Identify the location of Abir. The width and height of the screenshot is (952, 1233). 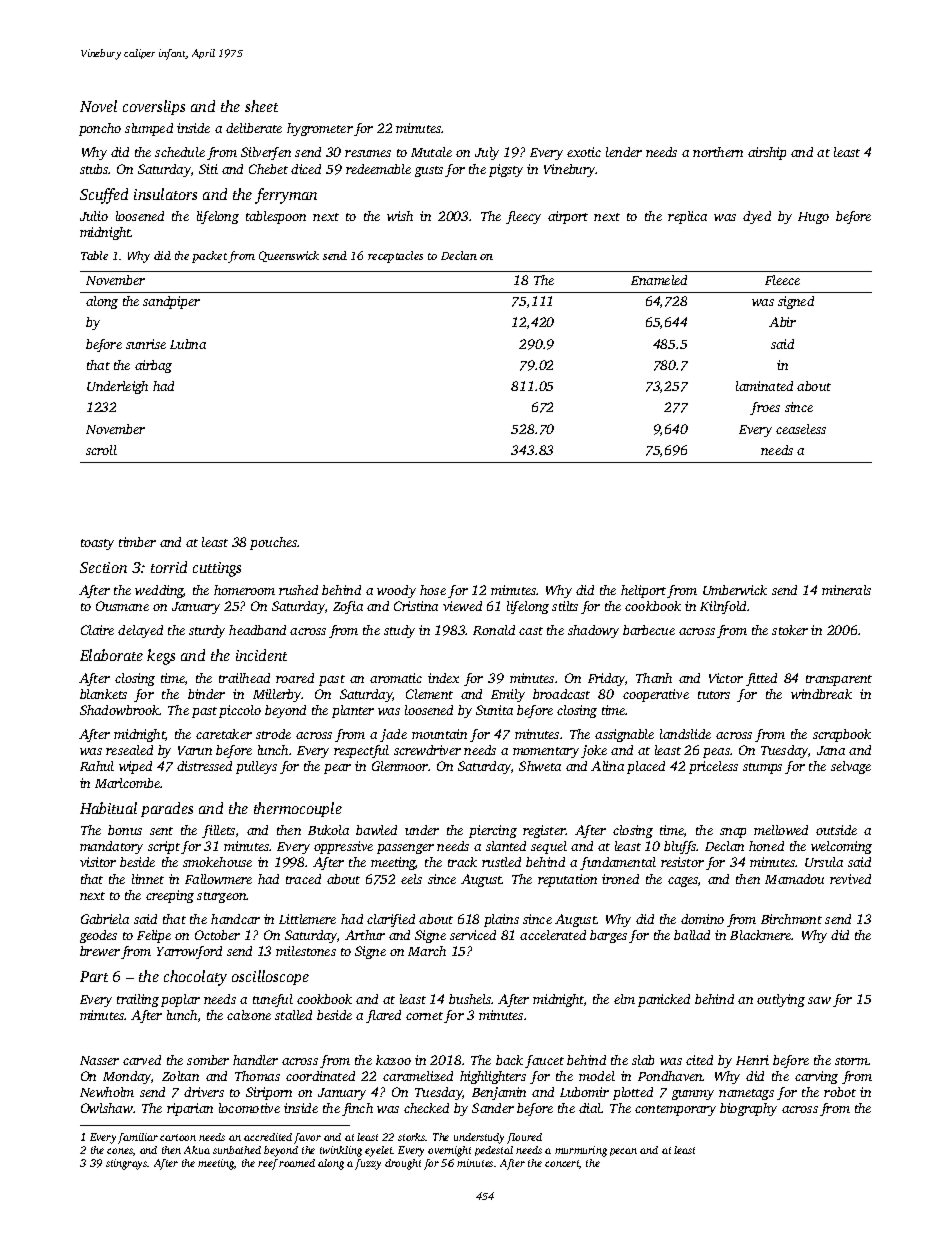
(782, 322).
